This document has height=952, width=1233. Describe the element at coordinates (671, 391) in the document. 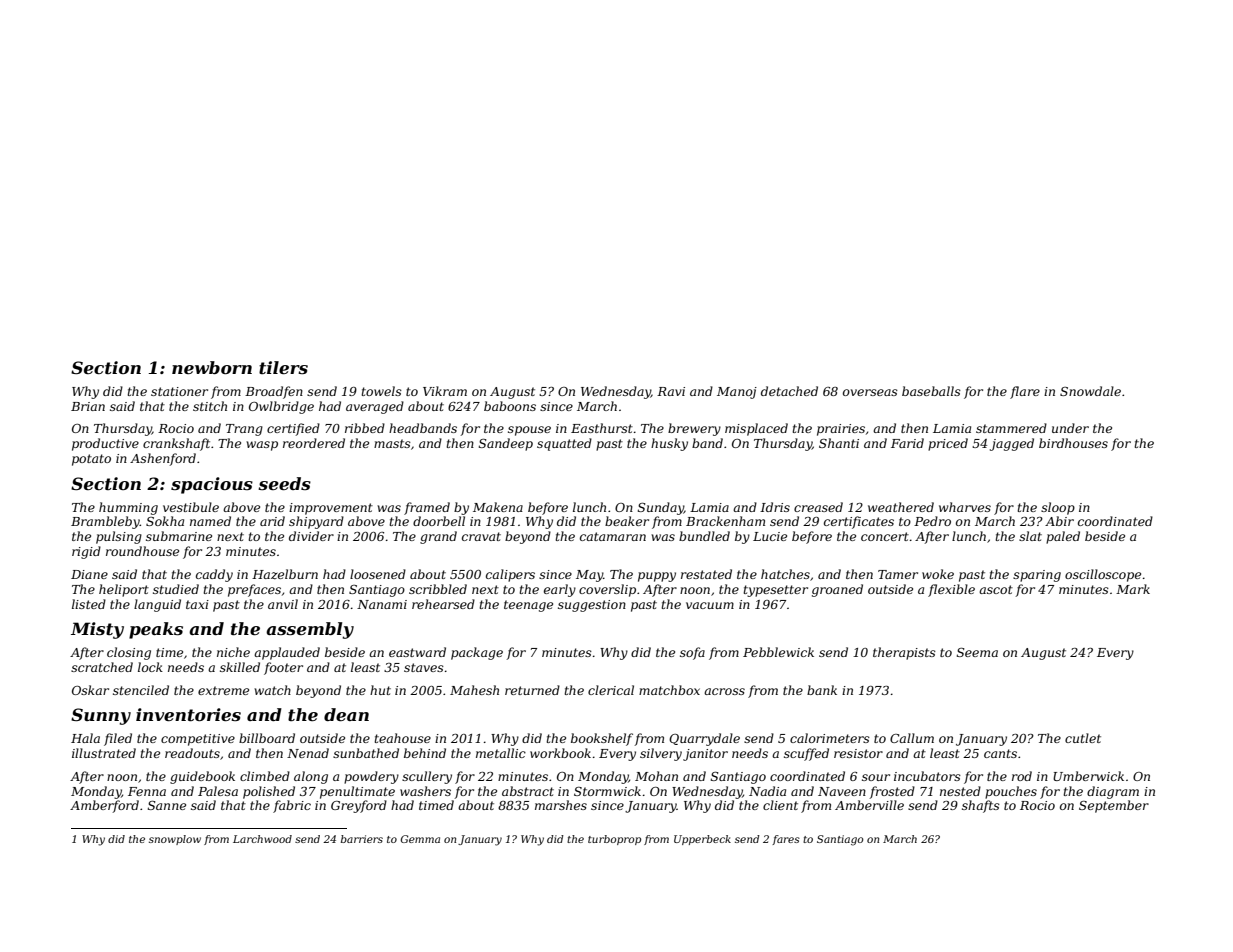

I see `Ravi` at that location.
